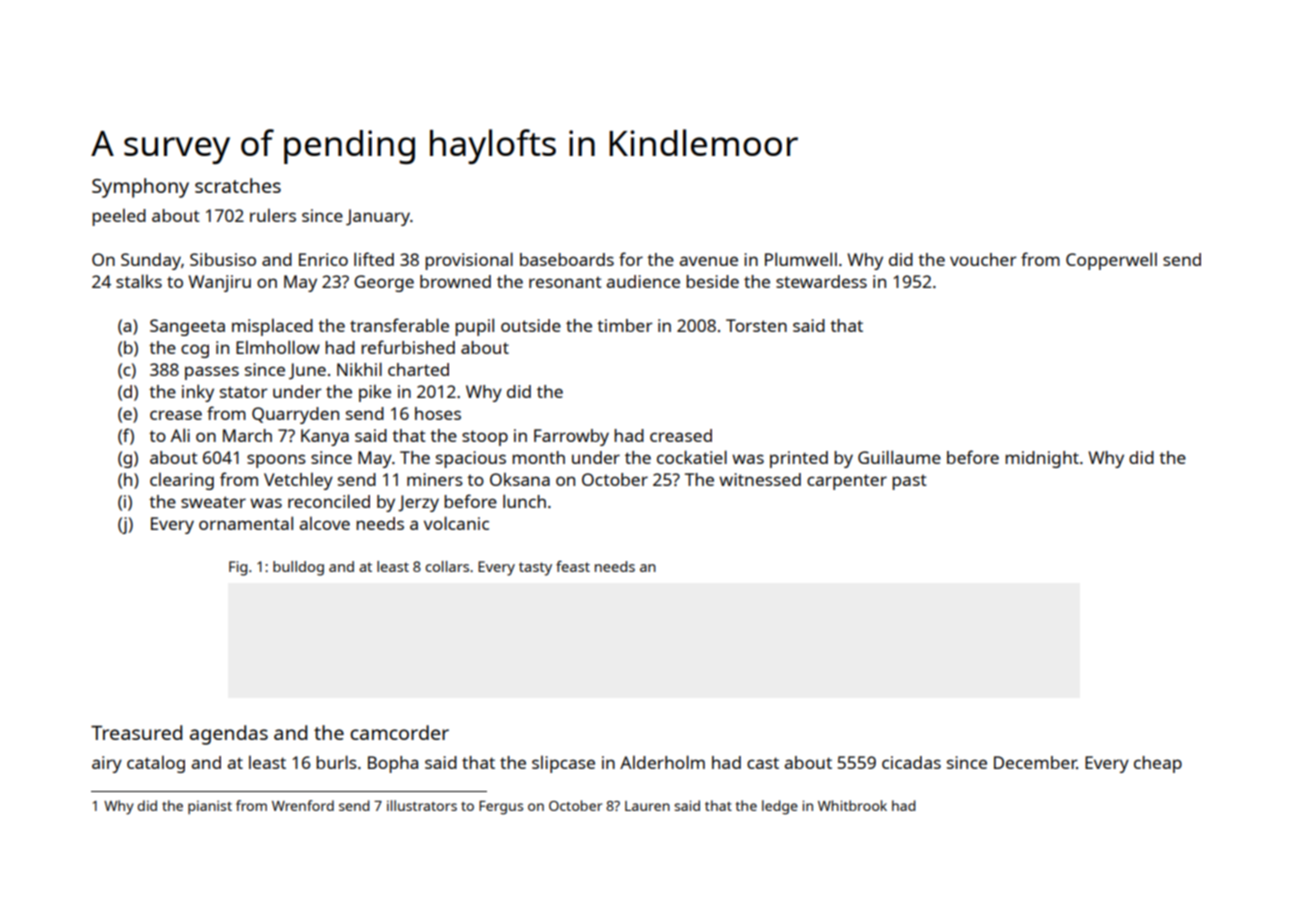 Image resolution: width=1308 pixels, height=924 pixels. I want to click on resonant, so click(565, 282).
